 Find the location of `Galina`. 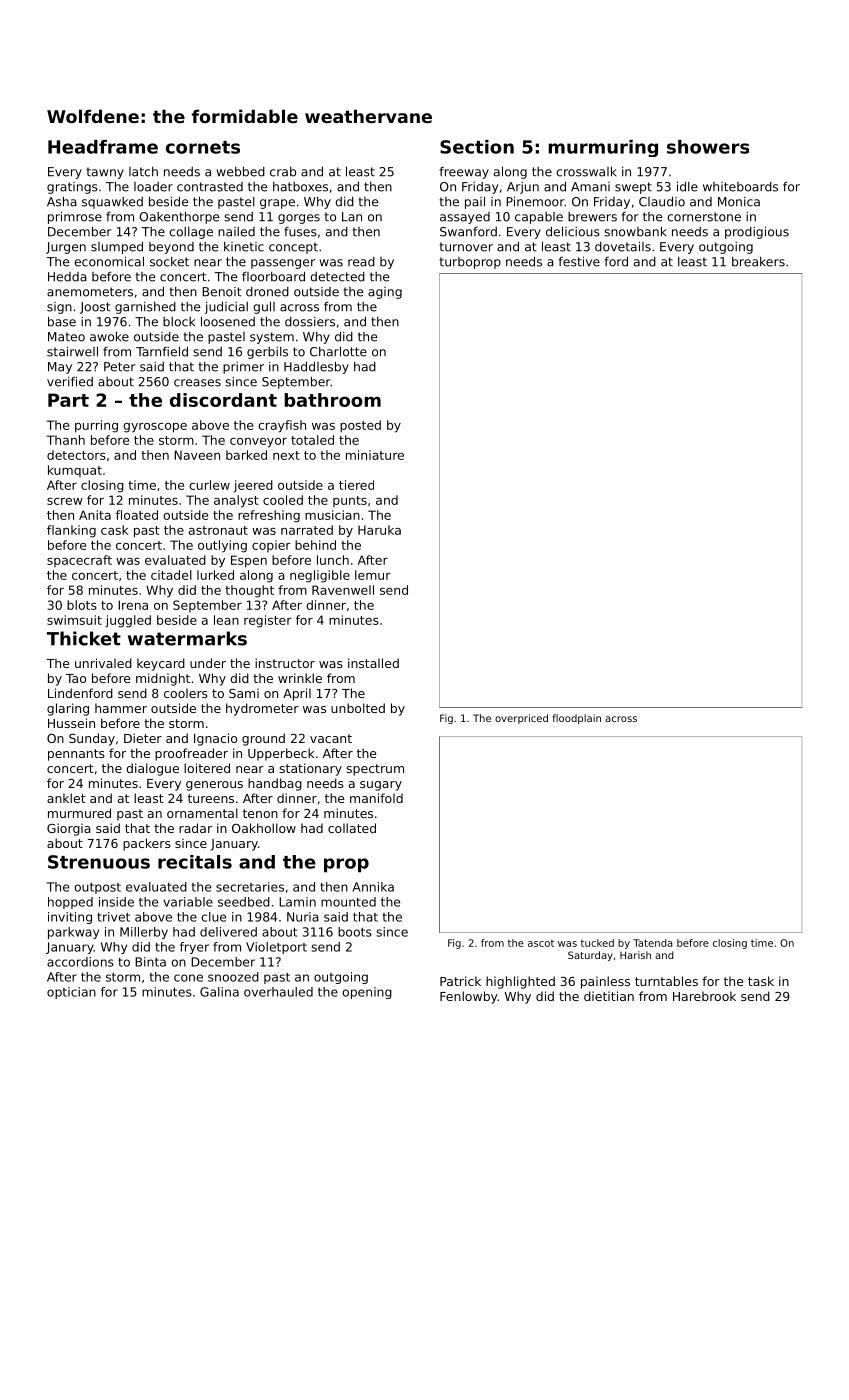

Galina is located at coordinates (219, 992).
